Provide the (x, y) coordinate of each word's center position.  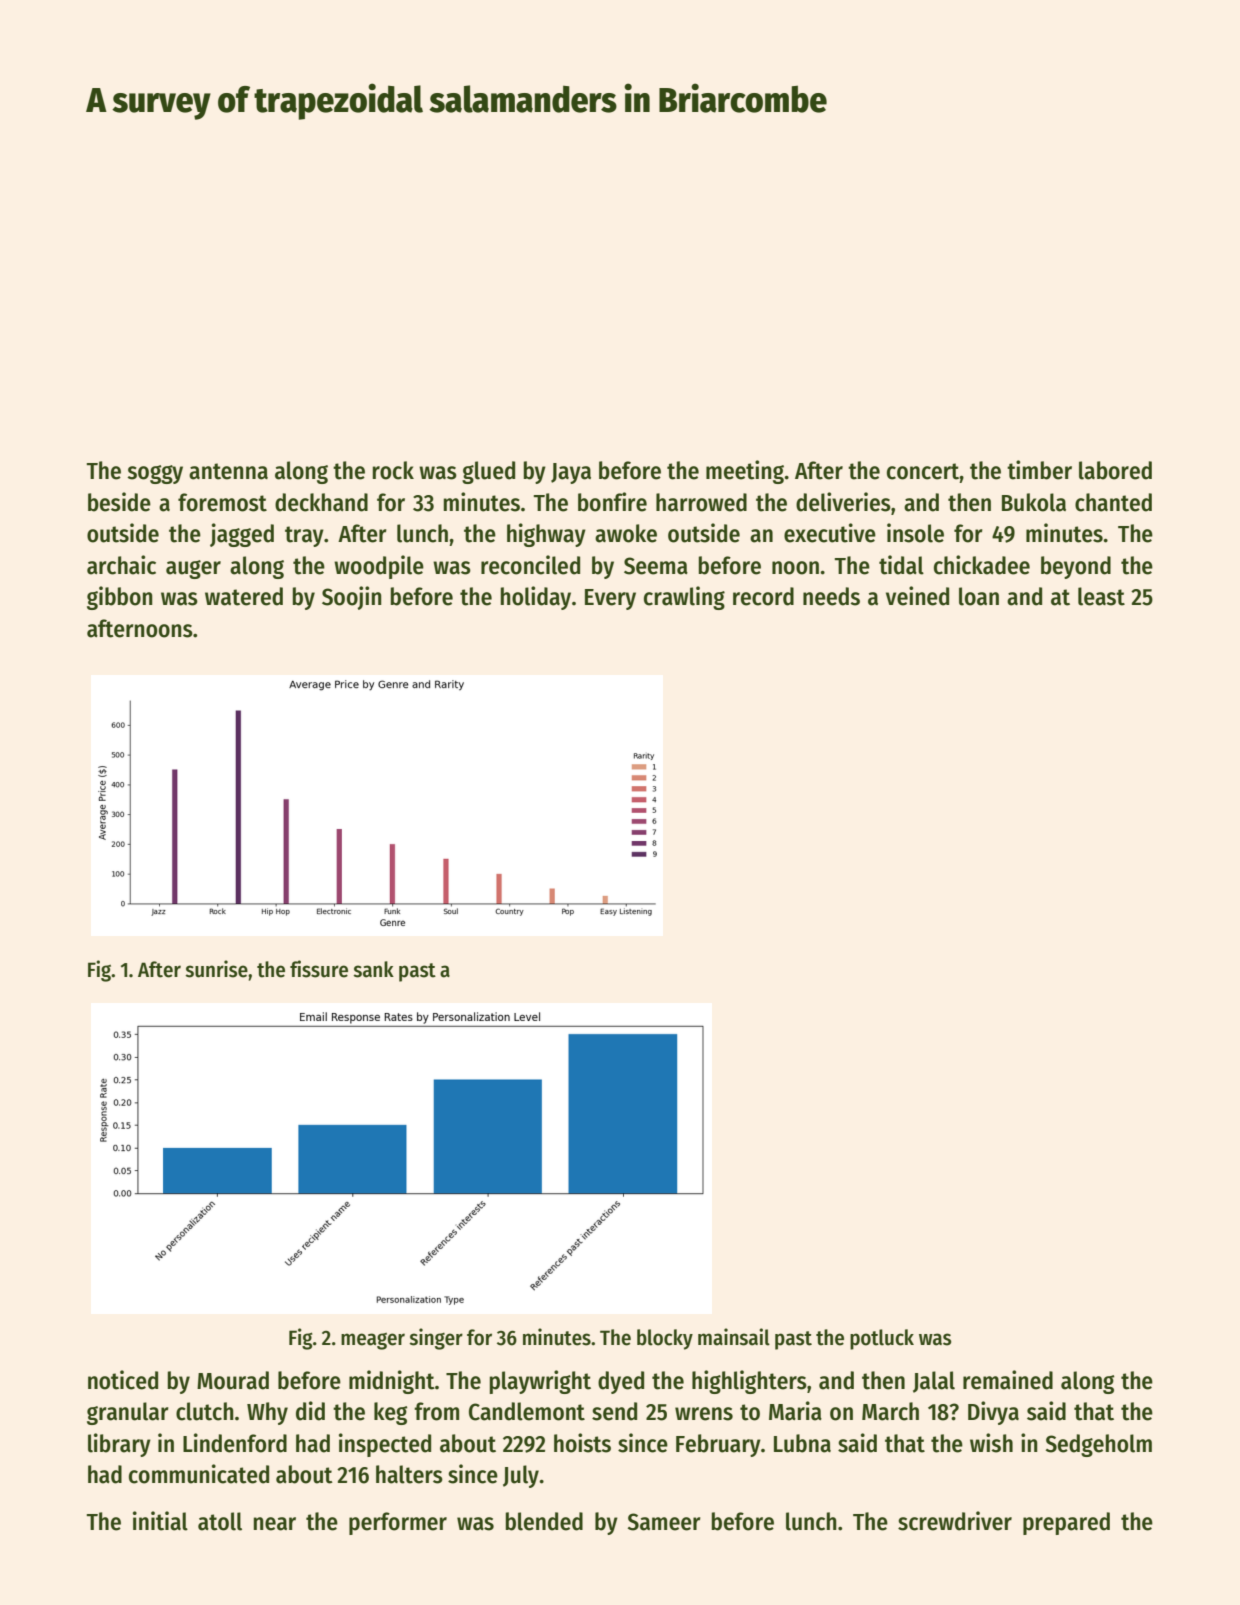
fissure (319, 969)
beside (119, 502)
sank (373, 969)
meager (373, 1341)
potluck (882, 1339)
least (1101, 596)
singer (436, 1339)
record (763, 596)
